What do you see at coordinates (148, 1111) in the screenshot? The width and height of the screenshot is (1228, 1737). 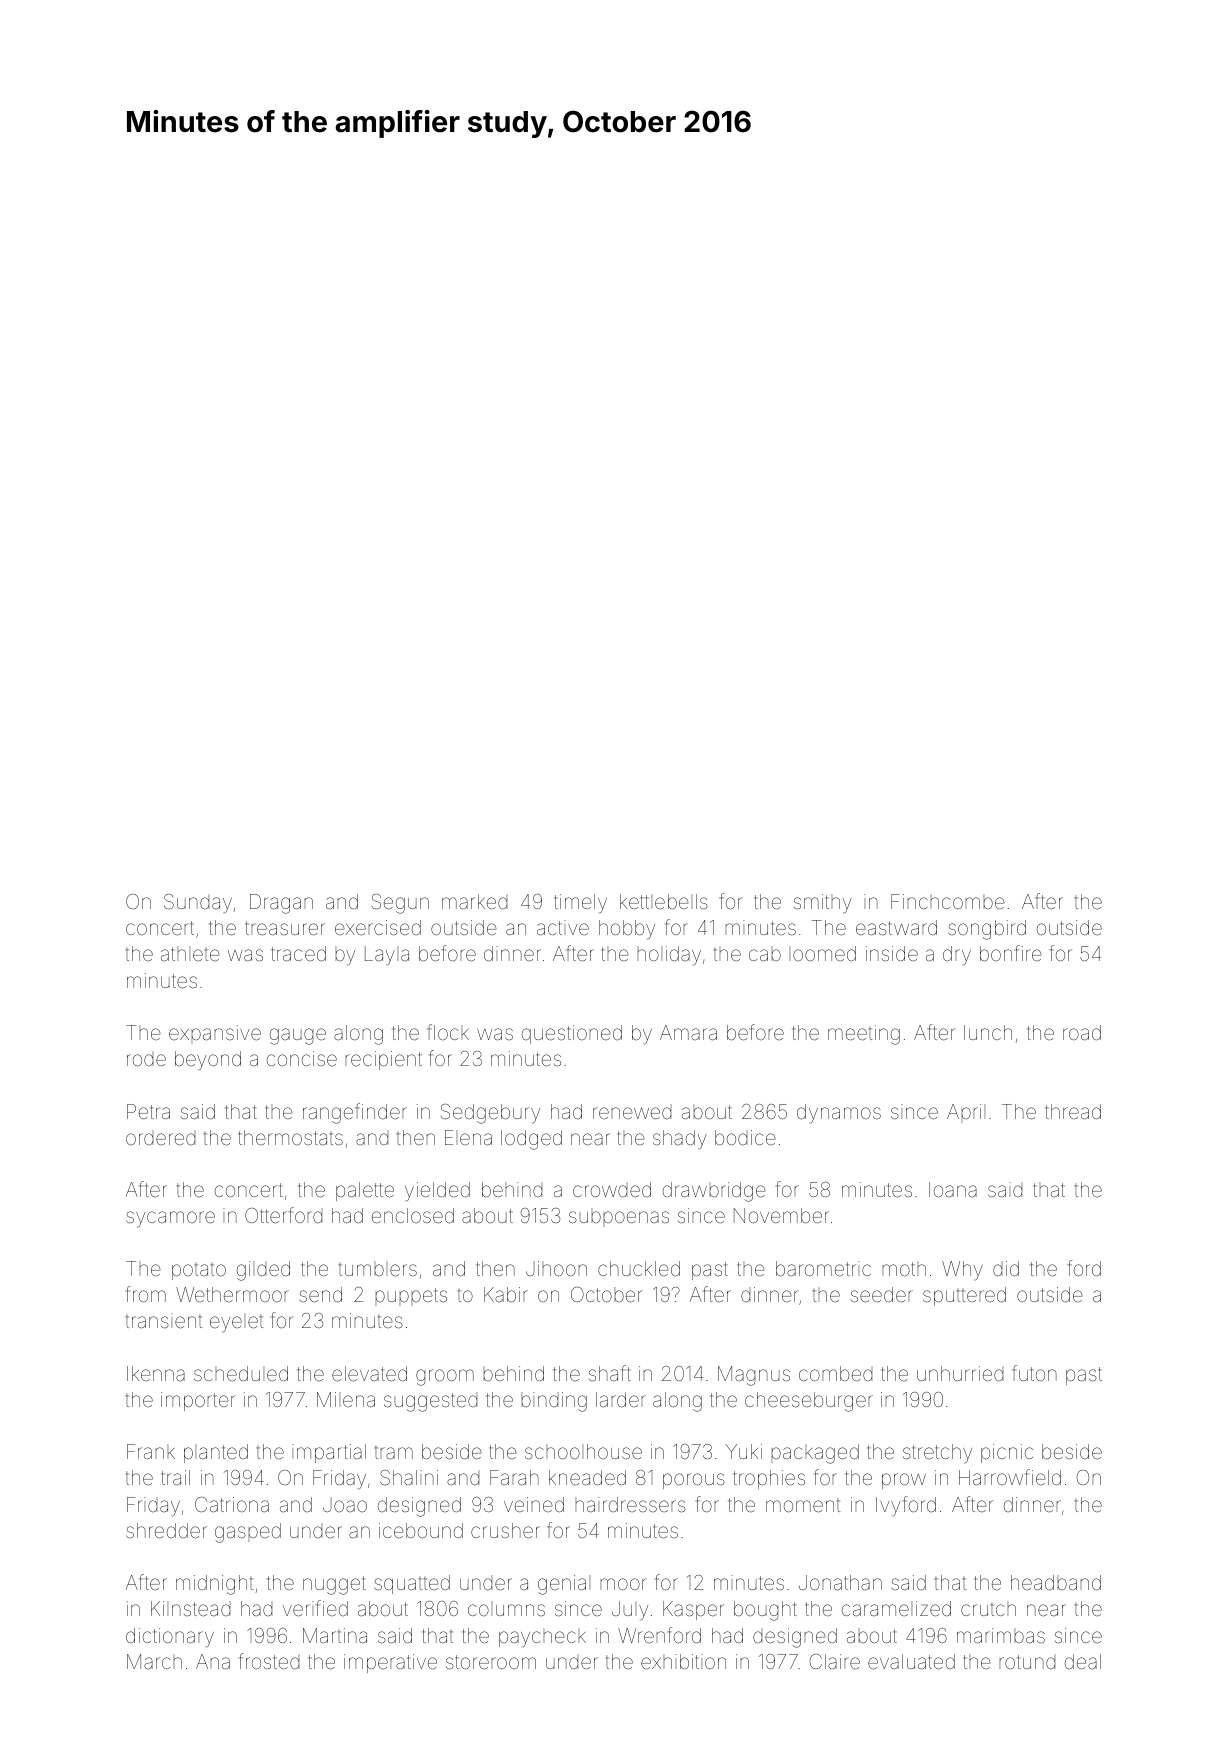 I see `Petra` at bounding box center [148, 1111].
